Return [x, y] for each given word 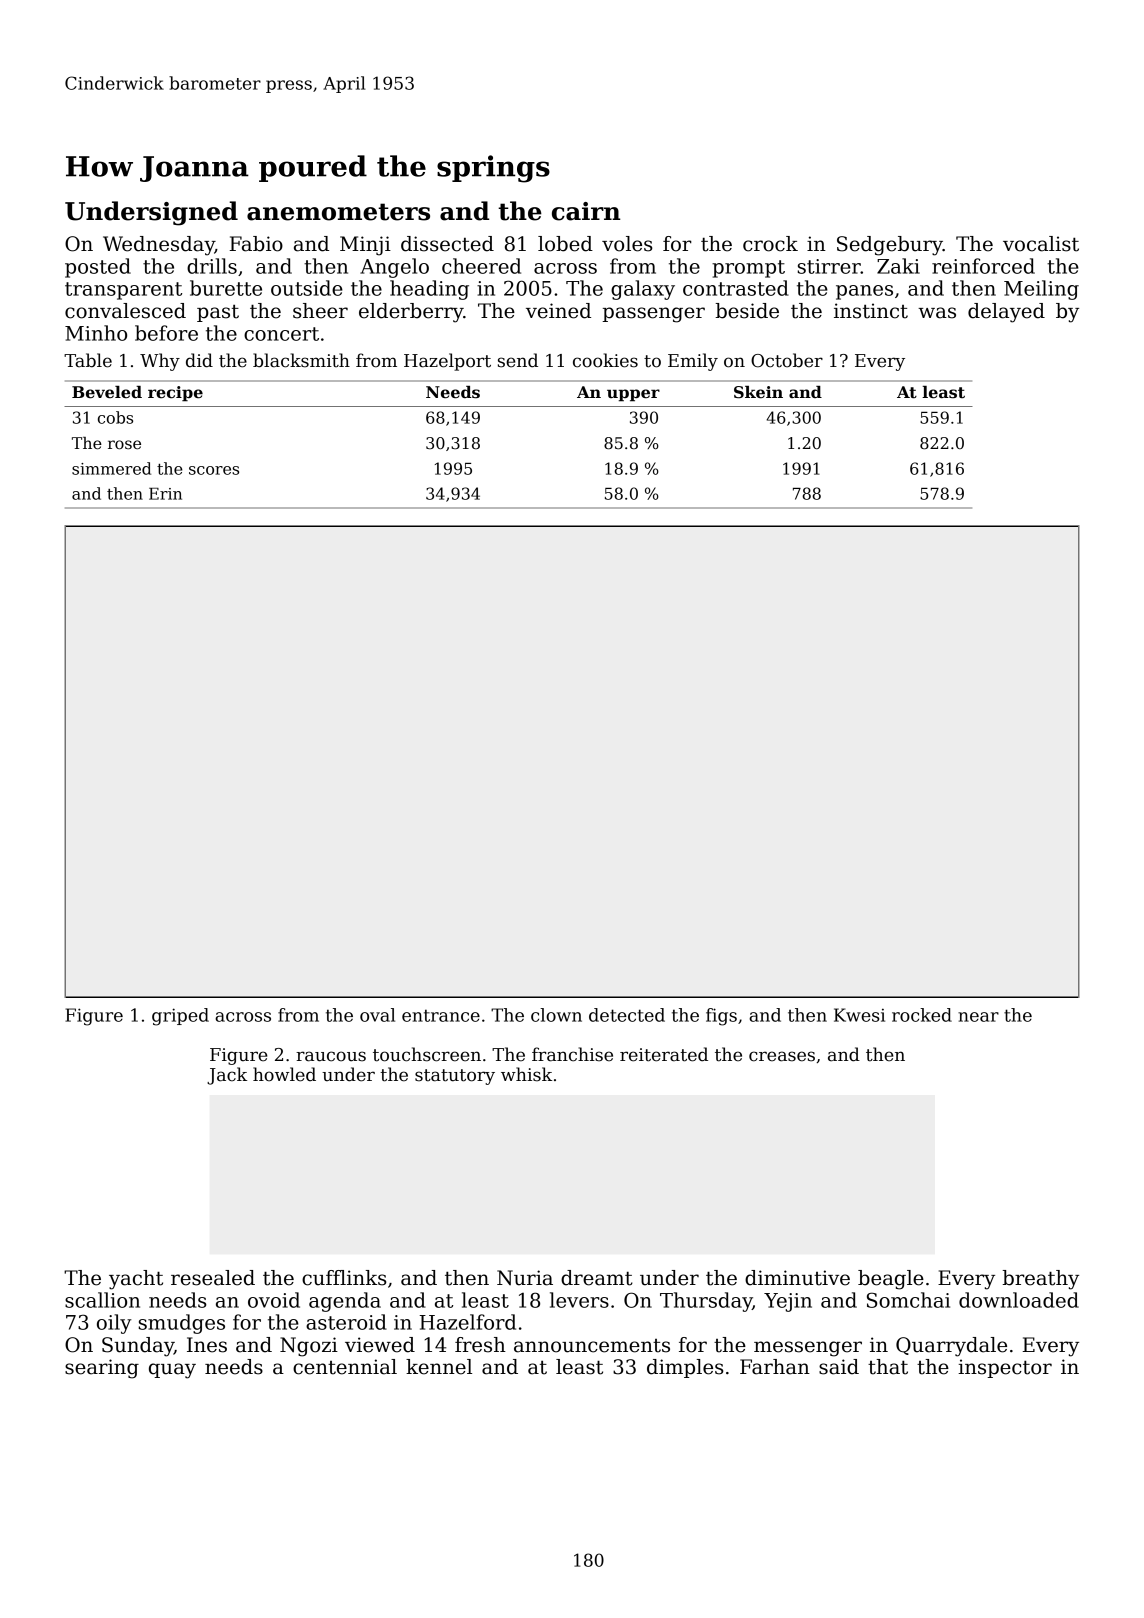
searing [102, 1369]
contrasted [736, 288]
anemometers [338, 212]
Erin [165, 494]
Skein [758, 392]
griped [180, 1017]
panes [864, 292]
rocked [922, 1015]
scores [214, 470]
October [787, 360]
